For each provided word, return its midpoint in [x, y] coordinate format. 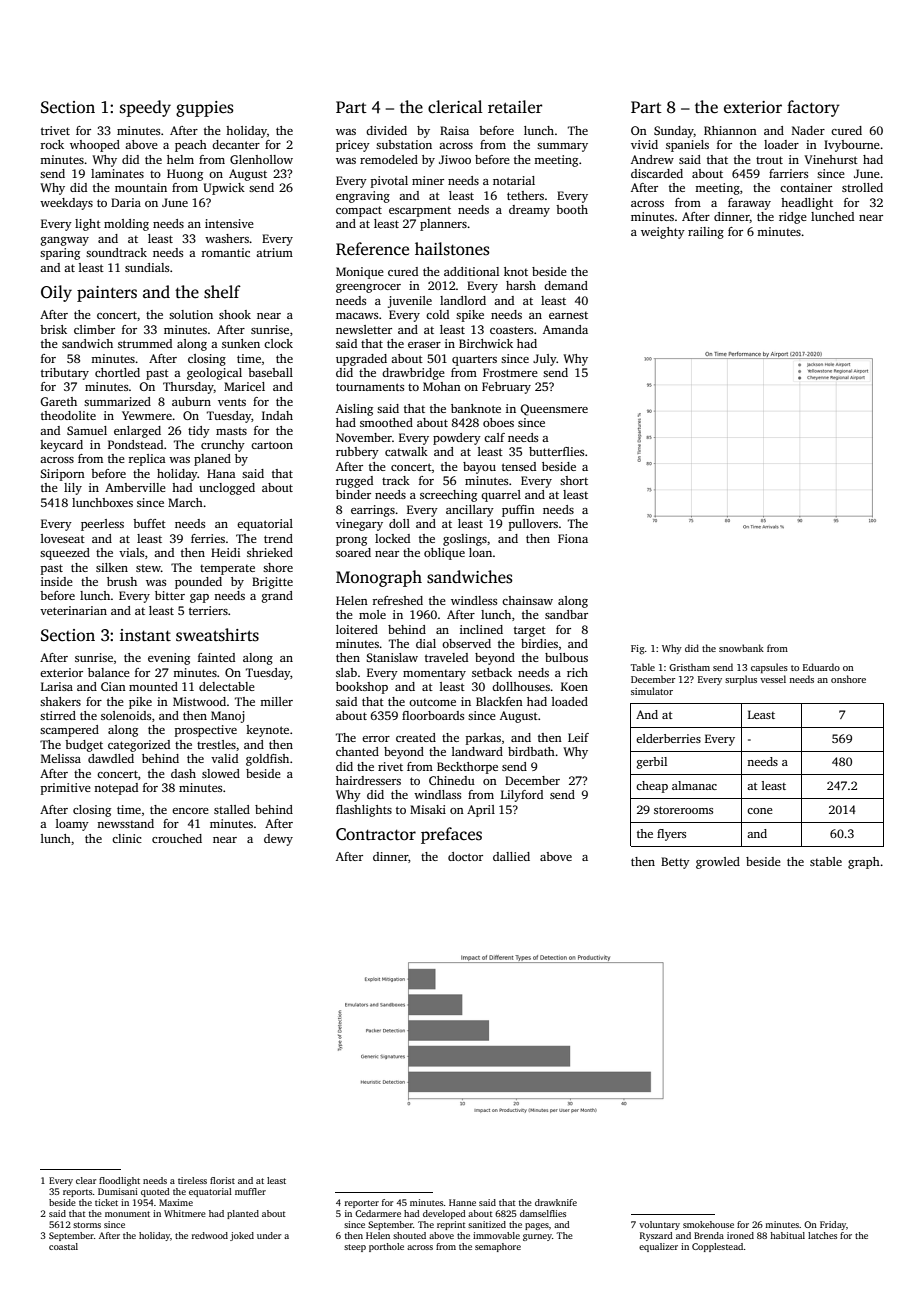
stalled [232, 809]
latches [822, 1235]
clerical [455, 107]
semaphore [498, 1247]
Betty [675, 863]
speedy [145, 108]
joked [242, 1236]
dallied [511, 856]
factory [813, 108]
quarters [474, 361]
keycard [61, 446]
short [574, 480]
